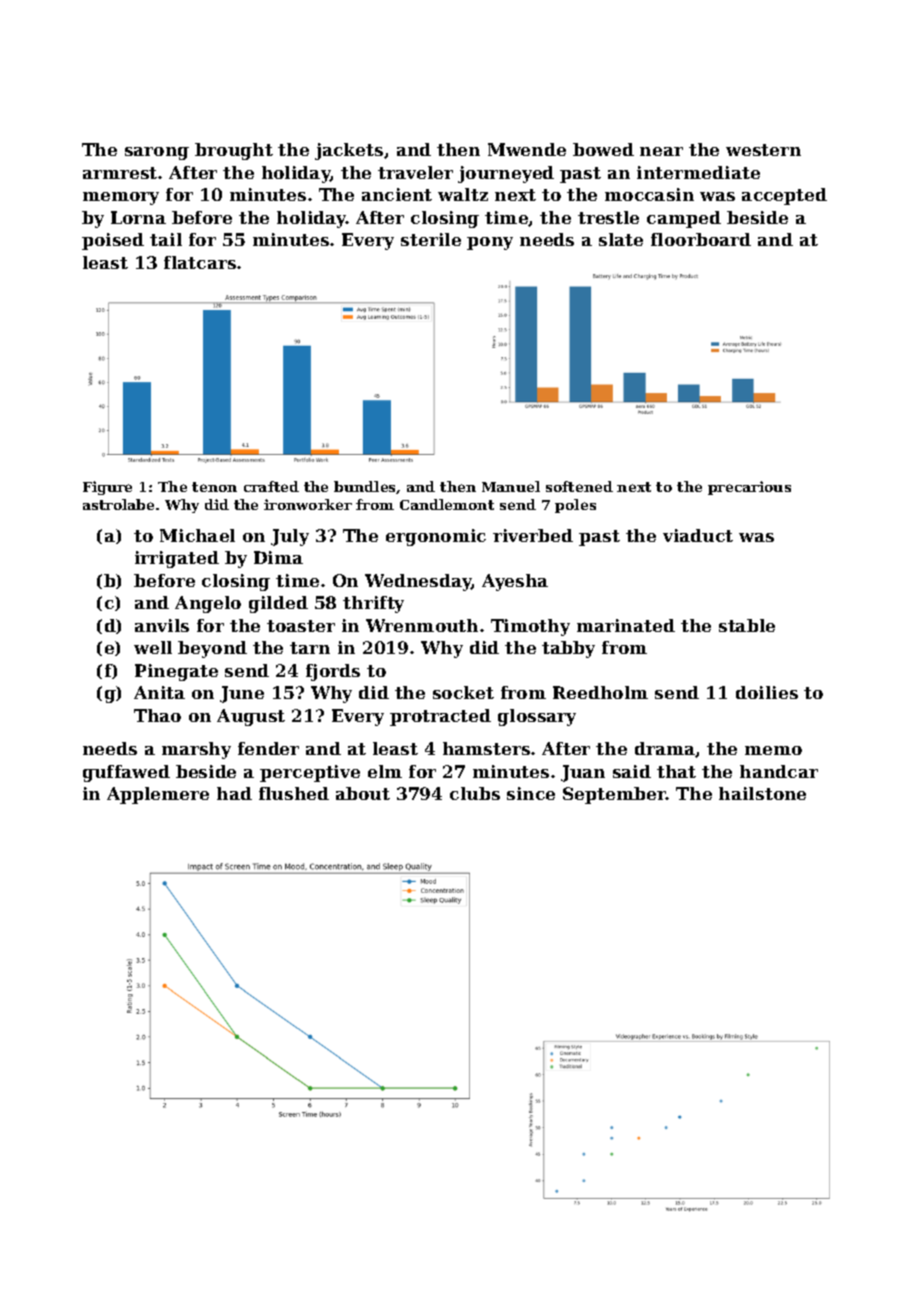  I want to click on floorboard, so click(701, 239).
